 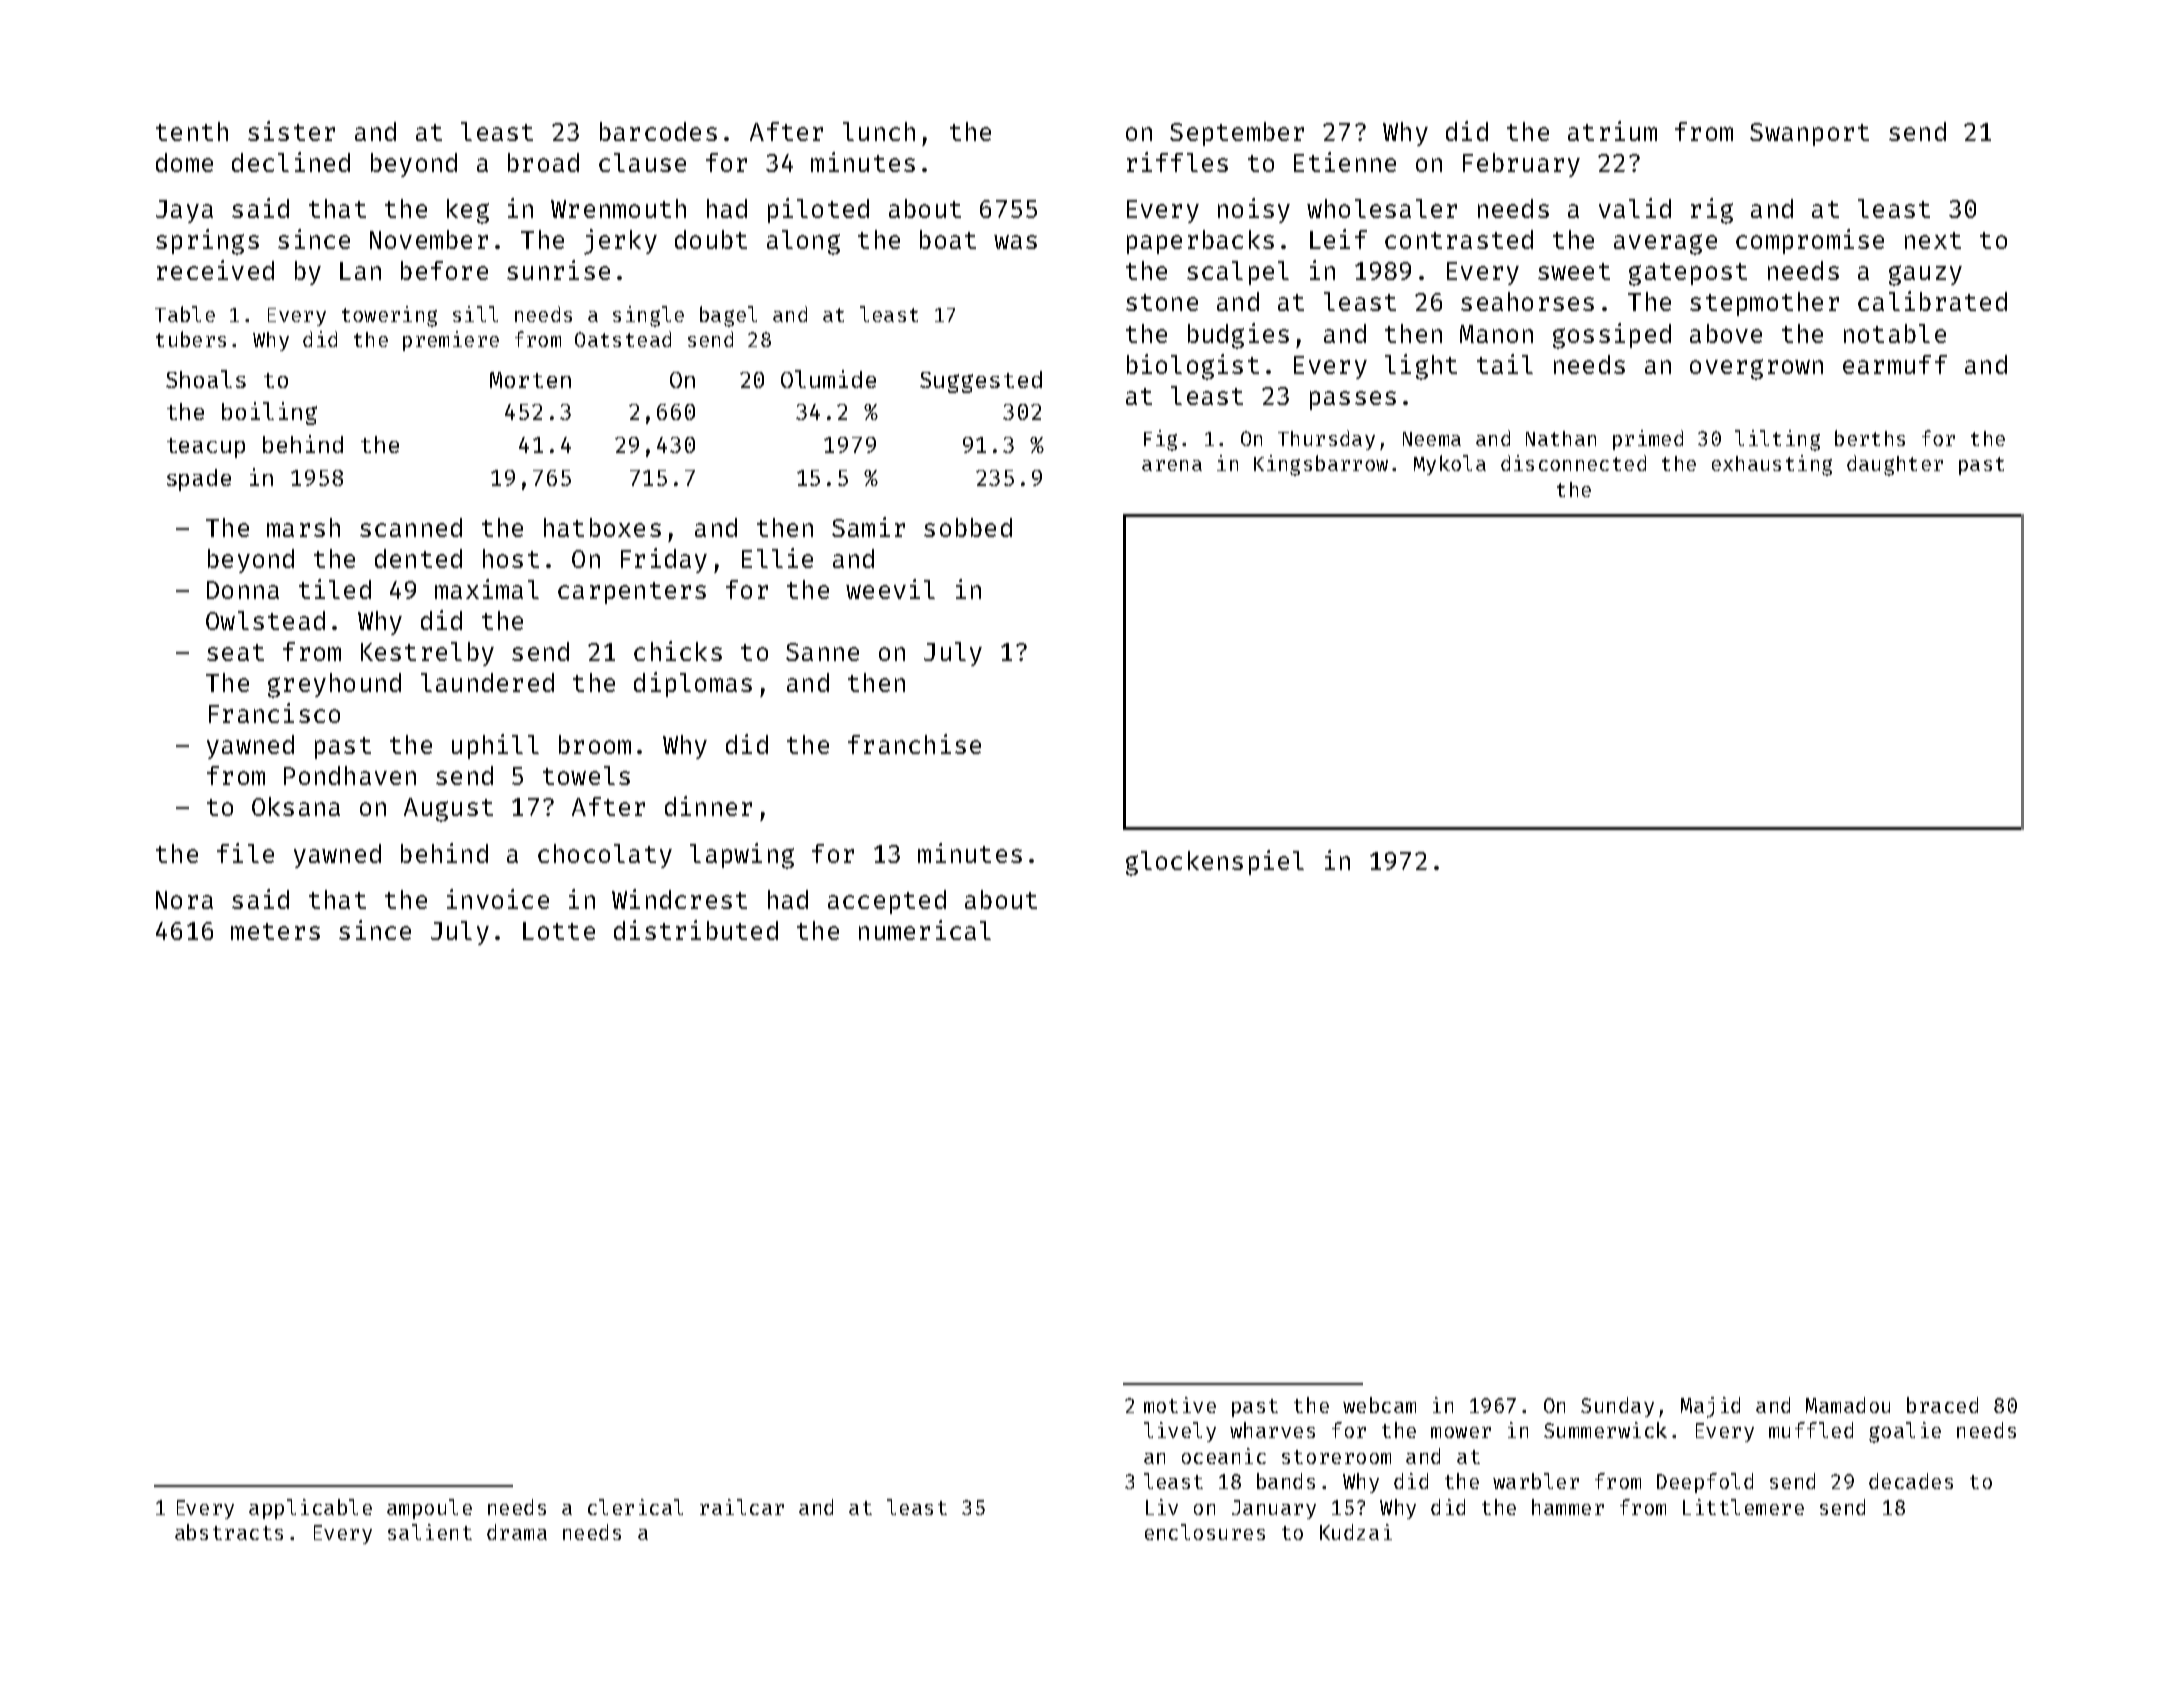 I want to click on braced, so click(x=1942, y=1405).
